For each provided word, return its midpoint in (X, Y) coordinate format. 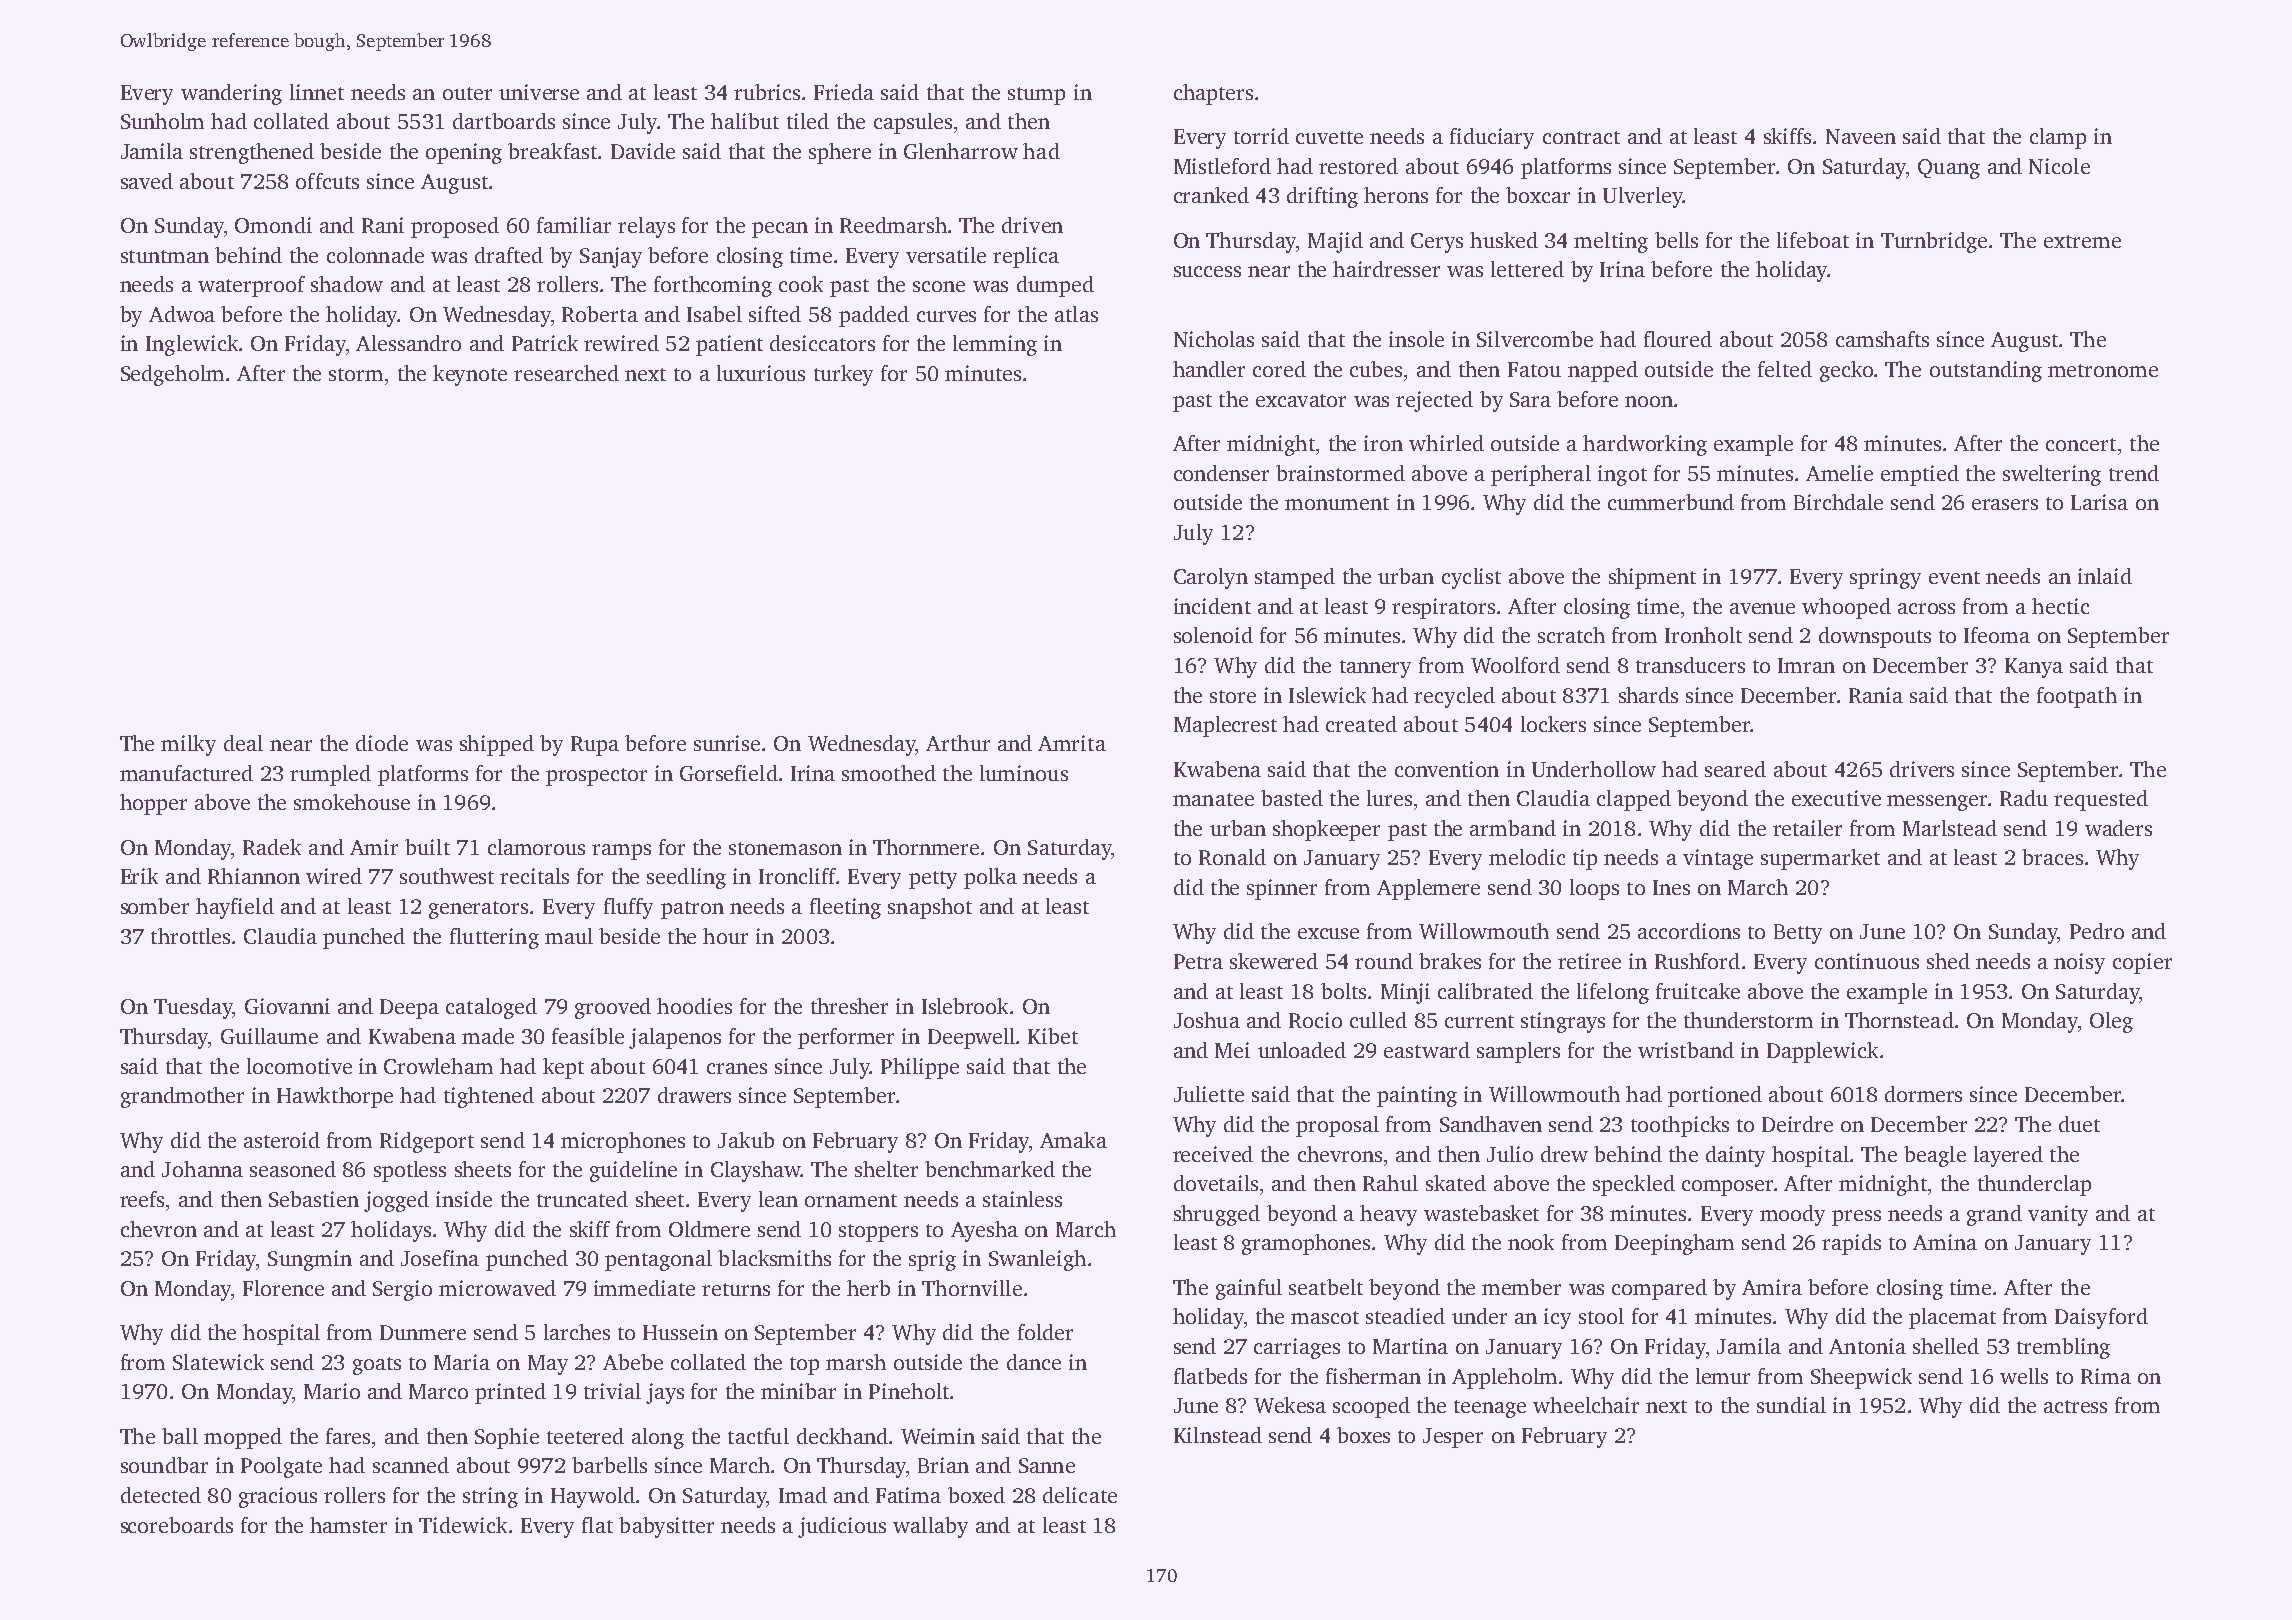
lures (1389, 798)
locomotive (299, 1066)
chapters (1213, 94)
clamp (2058, 138)
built (427, 847)
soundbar (164, 1465)
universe (539, 92)
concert (2081, 444)
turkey (843, 375)
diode (382, 743)
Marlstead (1950, 828)
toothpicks (1680, 1126)
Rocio (1315, 1020)
